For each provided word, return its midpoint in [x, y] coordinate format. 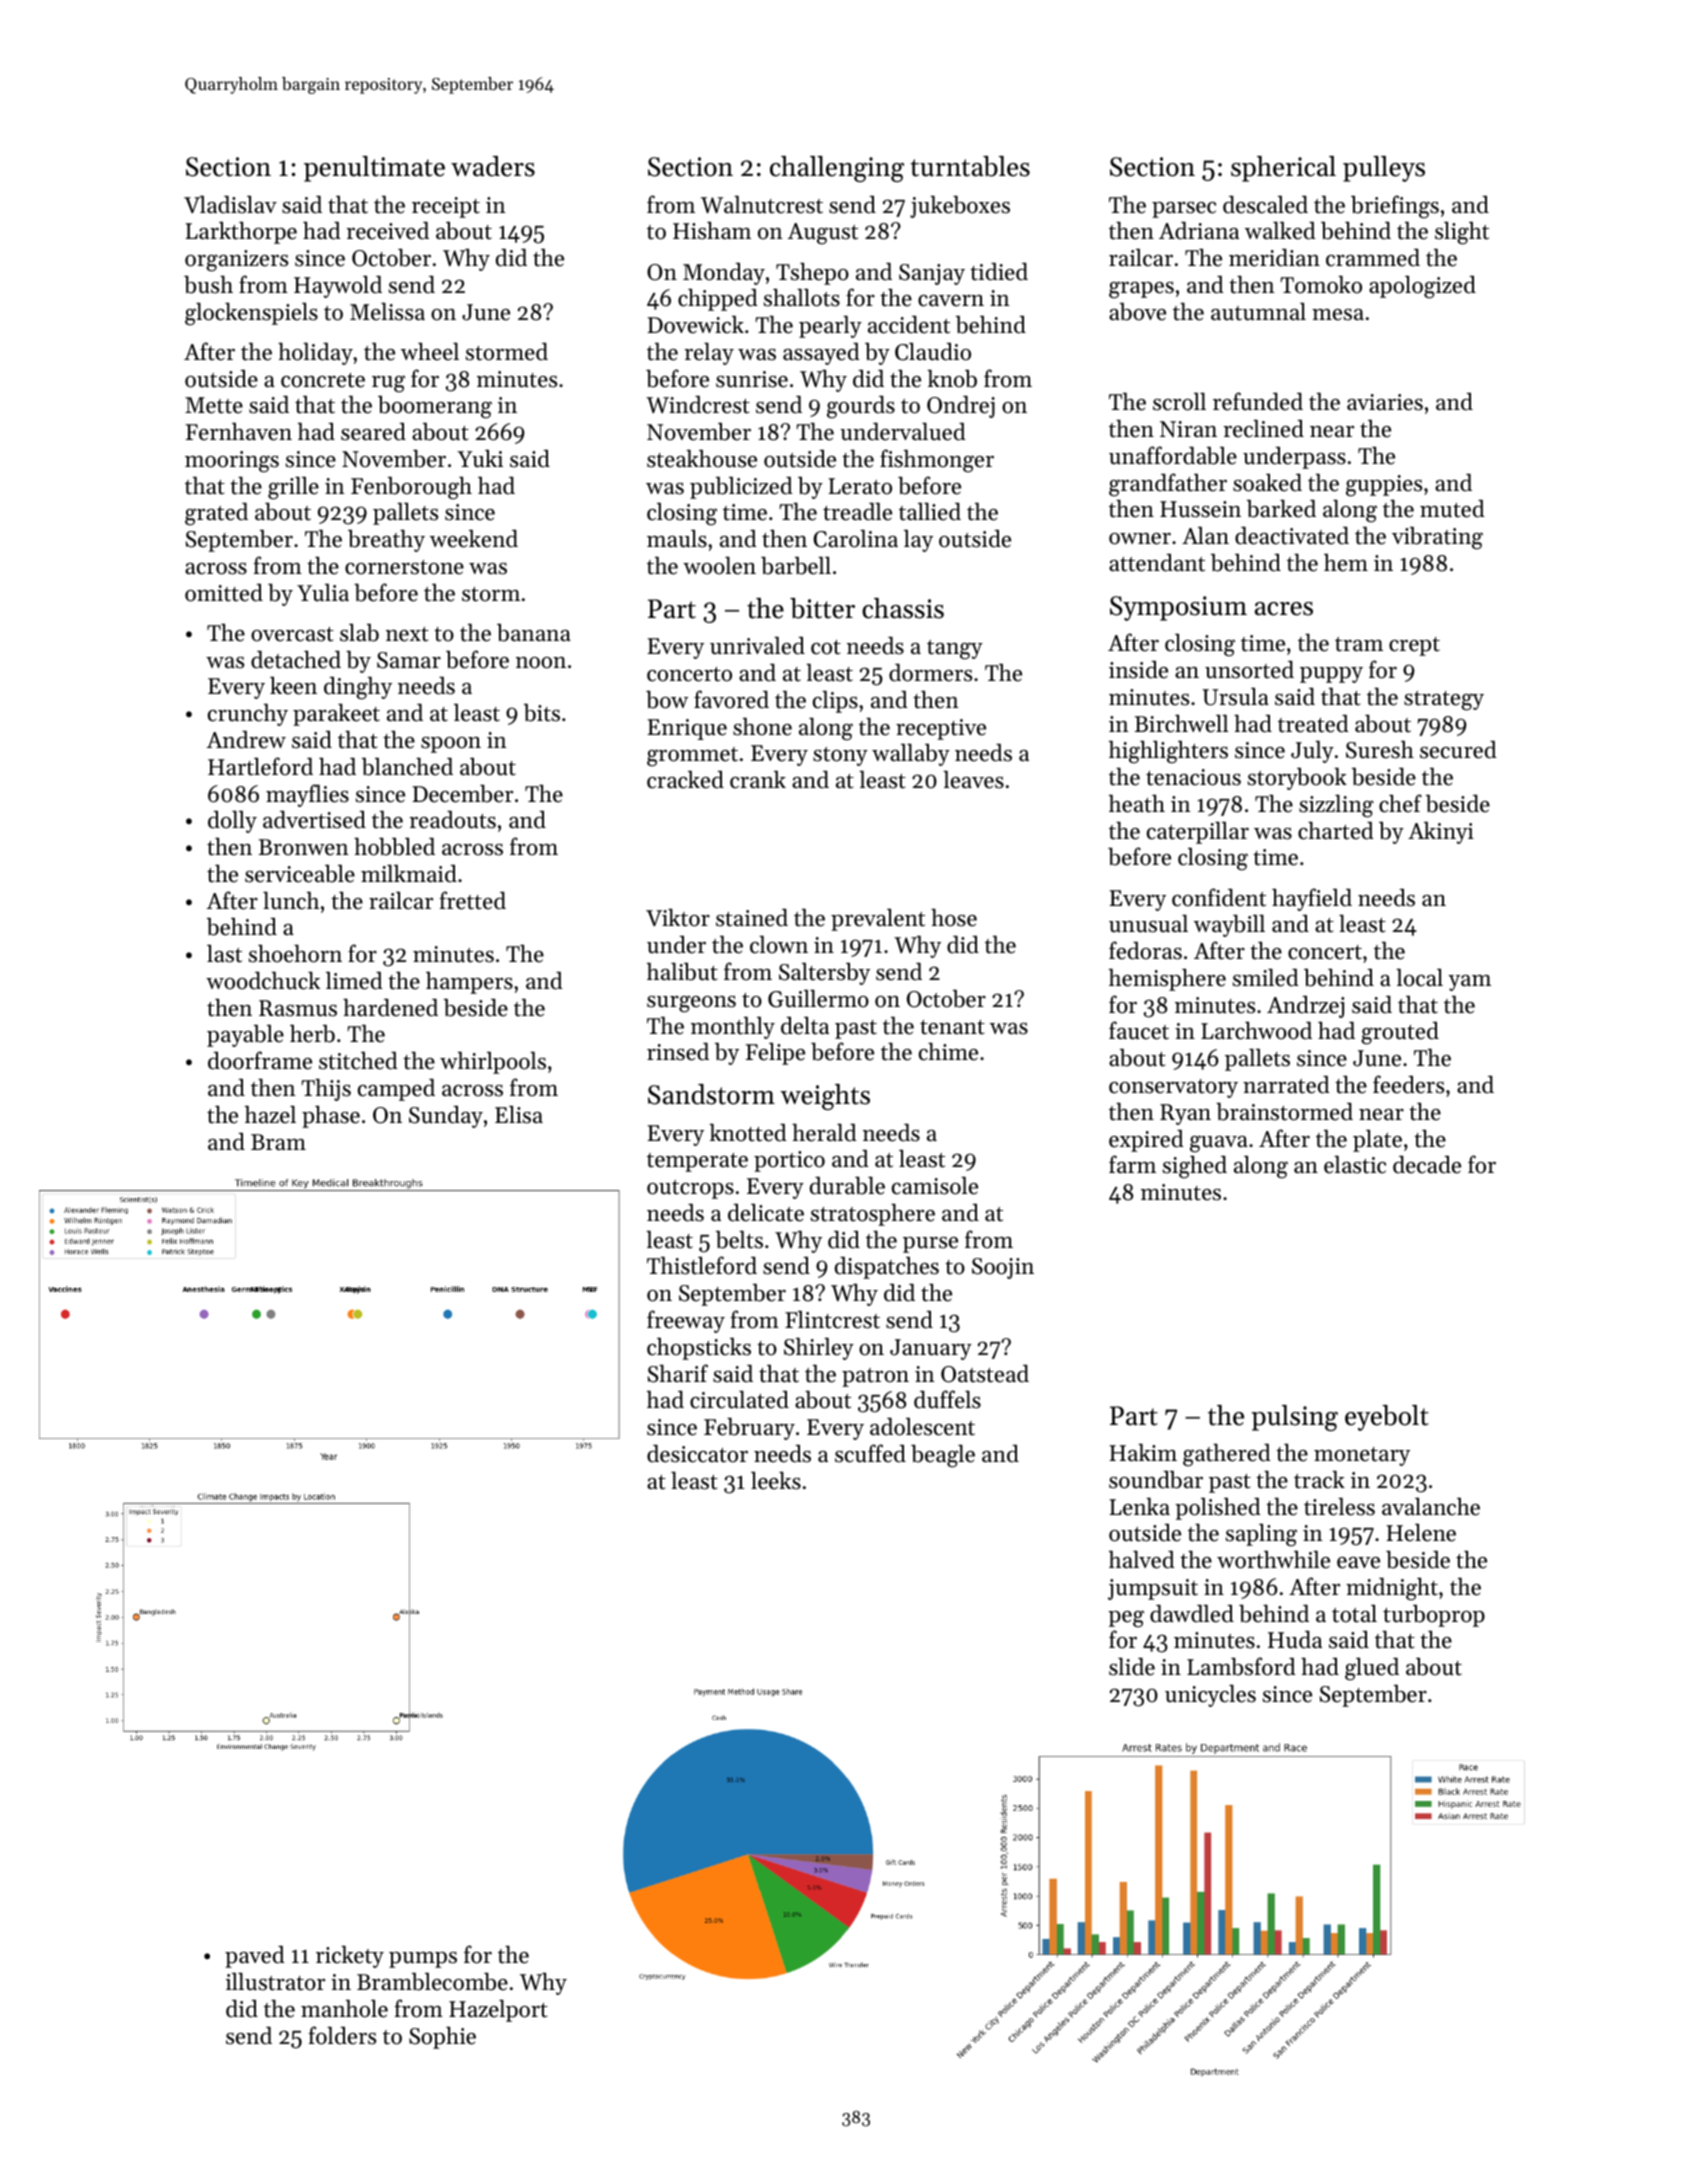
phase [331, 1116]
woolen [719, 565]
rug [388, 384]
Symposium [1178, 608]
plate [1377, 1141]
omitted [224, 593]
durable [847, 1185]
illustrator [275, 1981]
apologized [1422, 287]
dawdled [1192, 1613]
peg [1126, 1619]
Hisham [712, 230]
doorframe [260, 1060]
